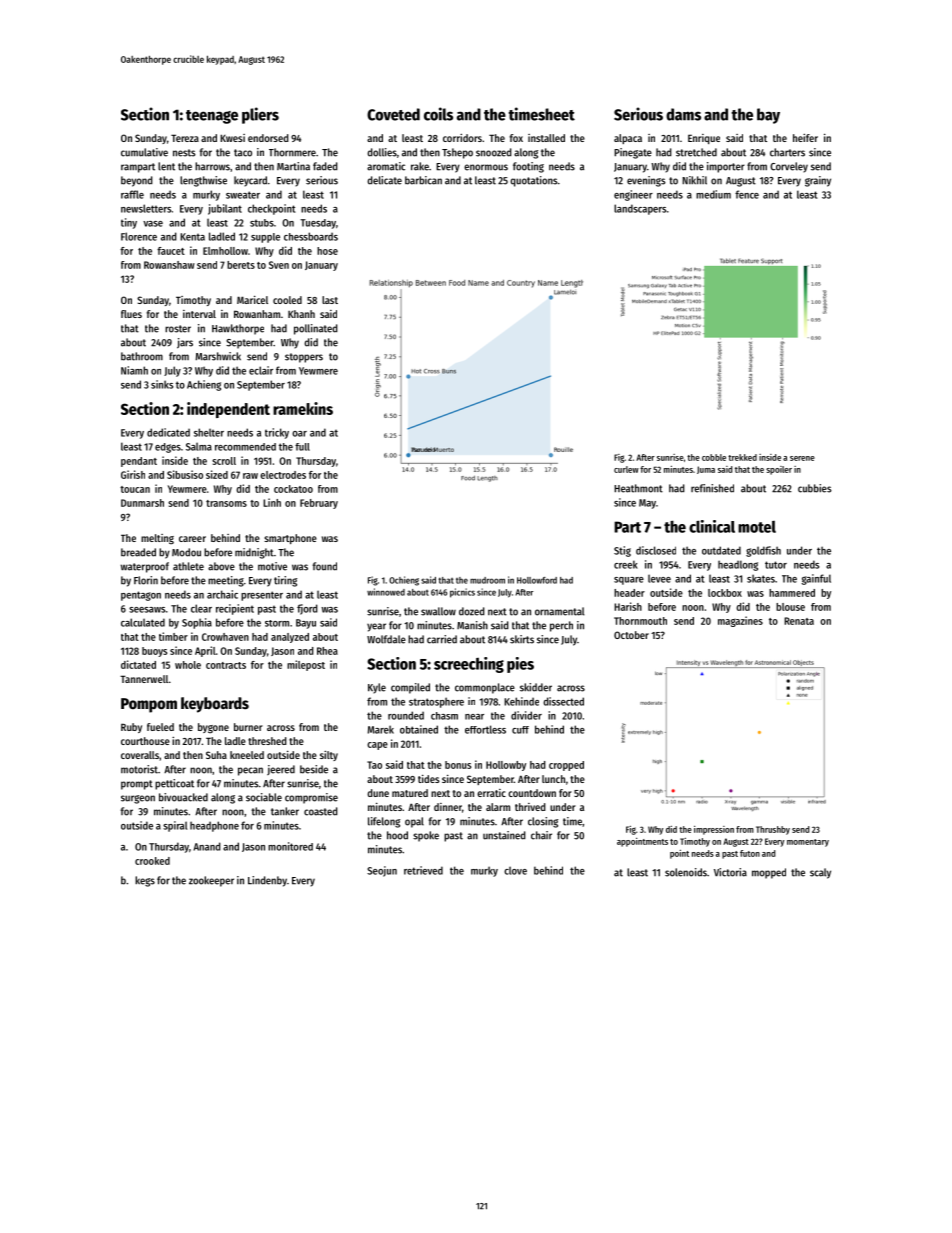 This screenshot has width=952, height=1233. Describe the element at coordinates (293, 489) in the screenshot. I see `cockatoo` at that location.
